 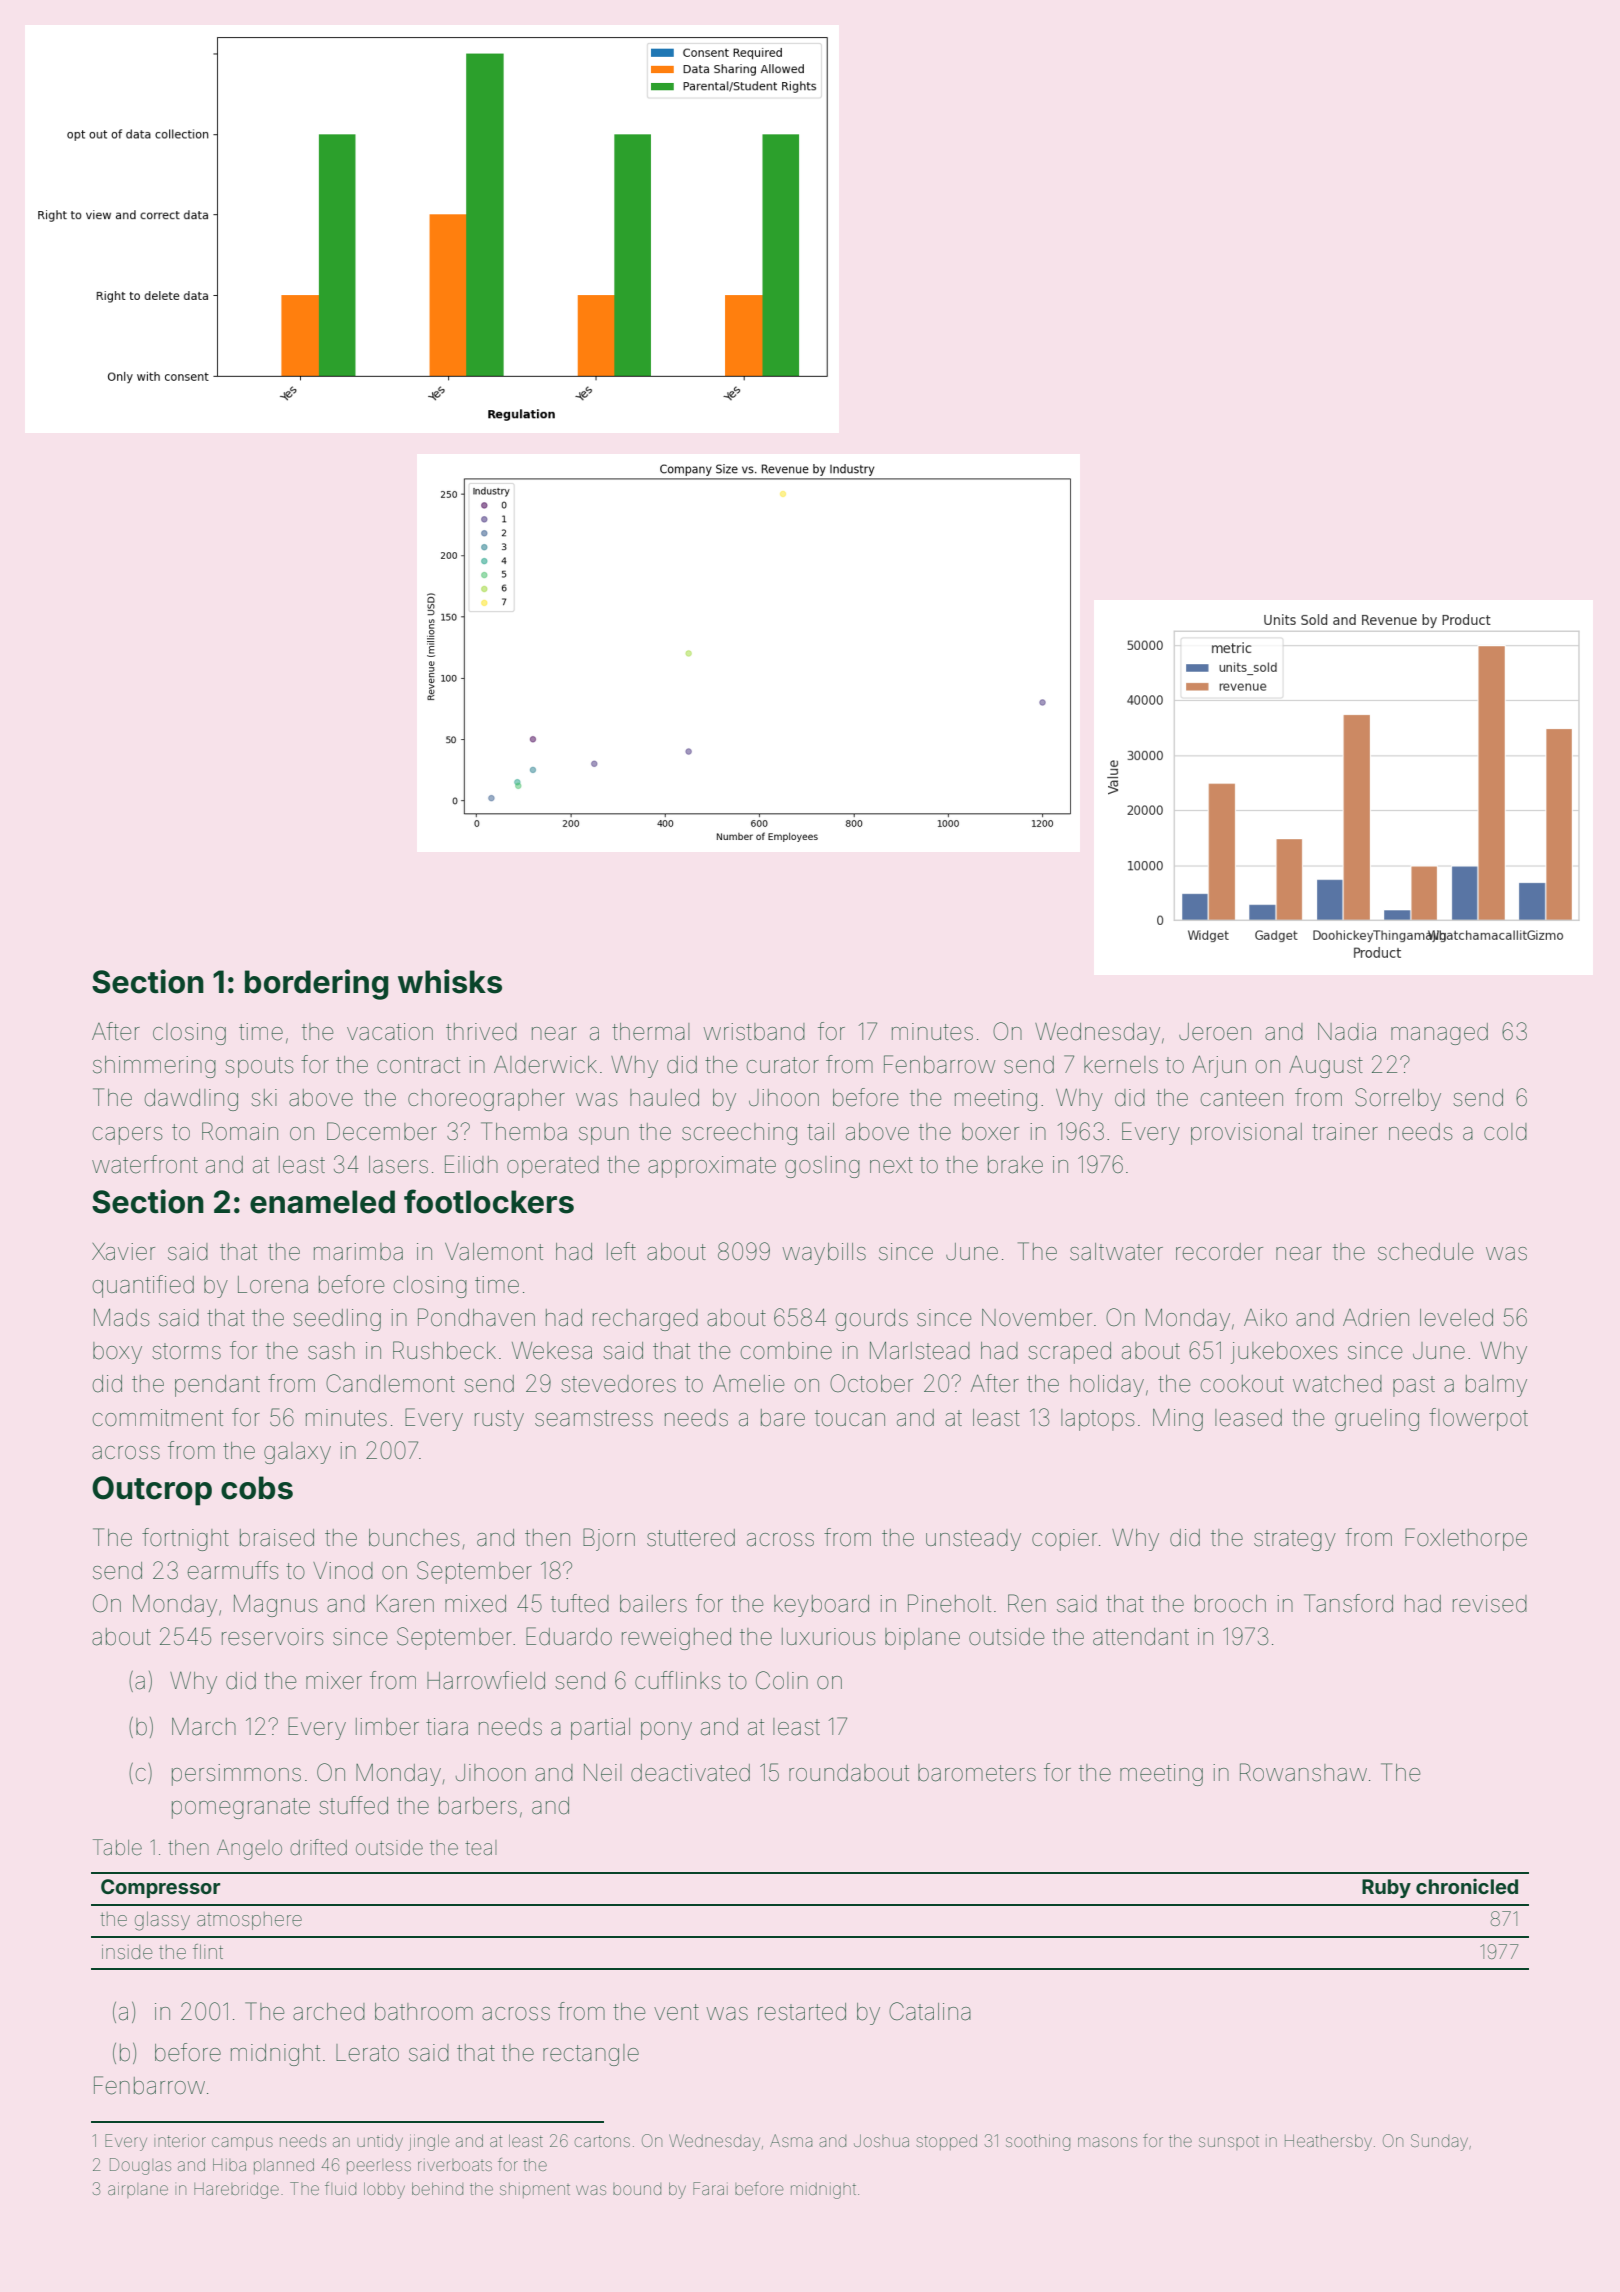 What do you see at coordinates (1215, 1032) in the document?
I see `Jeroen` at bounding box center [1215, 1032].
